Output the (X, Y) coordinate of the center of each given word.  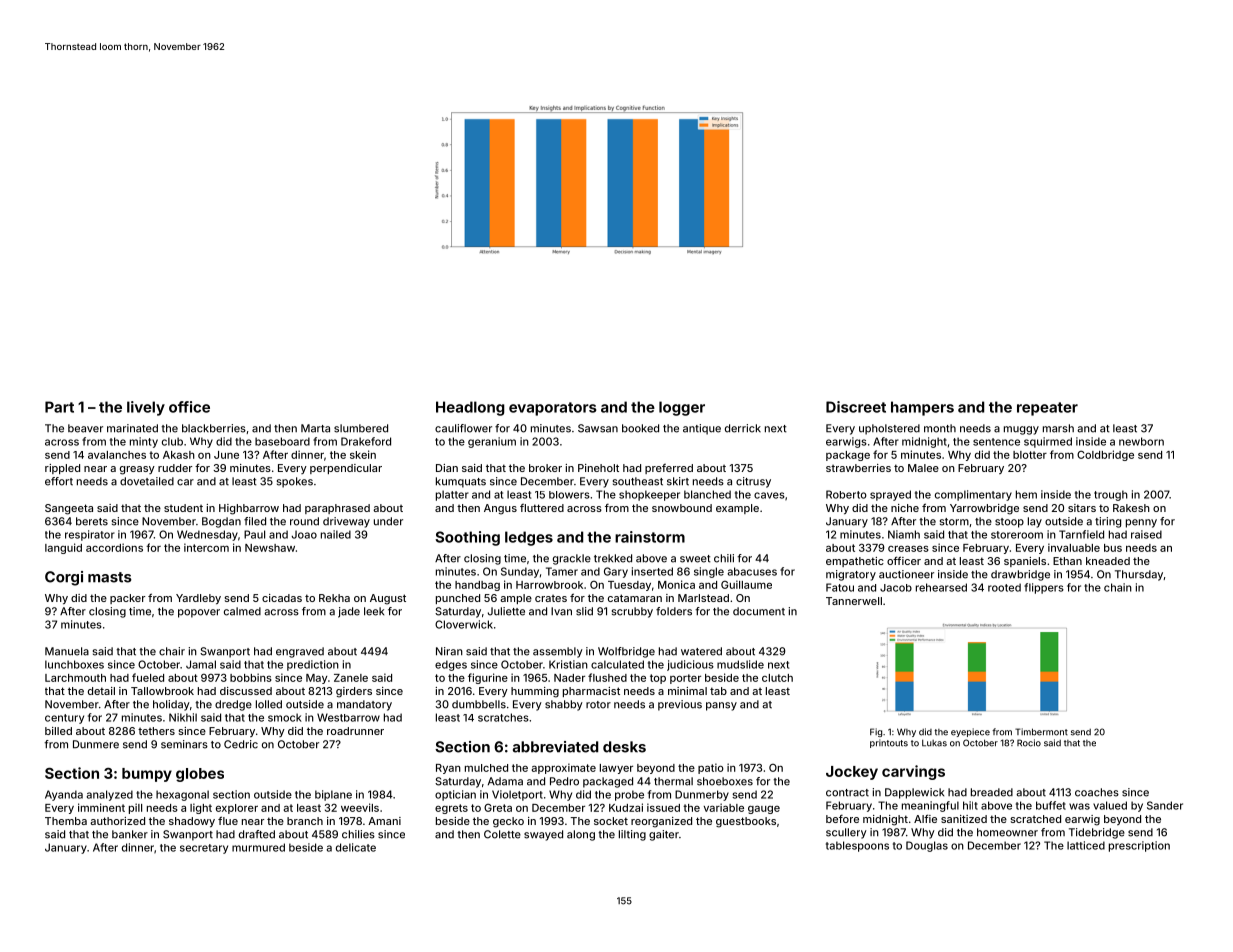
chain (1118, 587)
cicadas (282, 598)
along (581, 835)
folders (674, 611)
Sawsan (598, 428)
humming (535, 692)
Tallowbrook (162, 691)
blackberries (214, 428)
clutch (777, 678)
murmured (258, 847)
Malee (923, 468)
